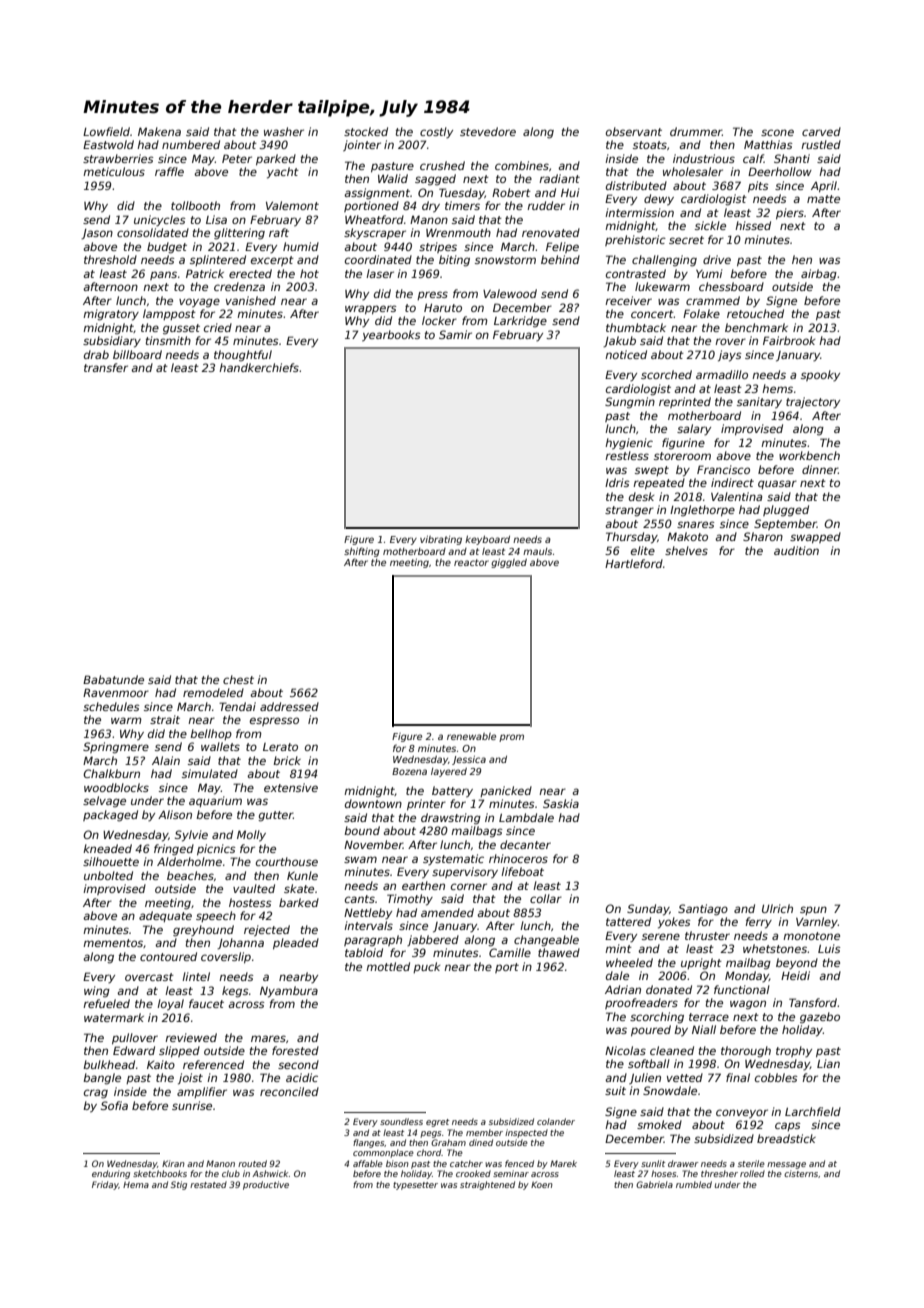 The width and height of the document is (924, 1308). I want to click on puck, so click(426, 967).
